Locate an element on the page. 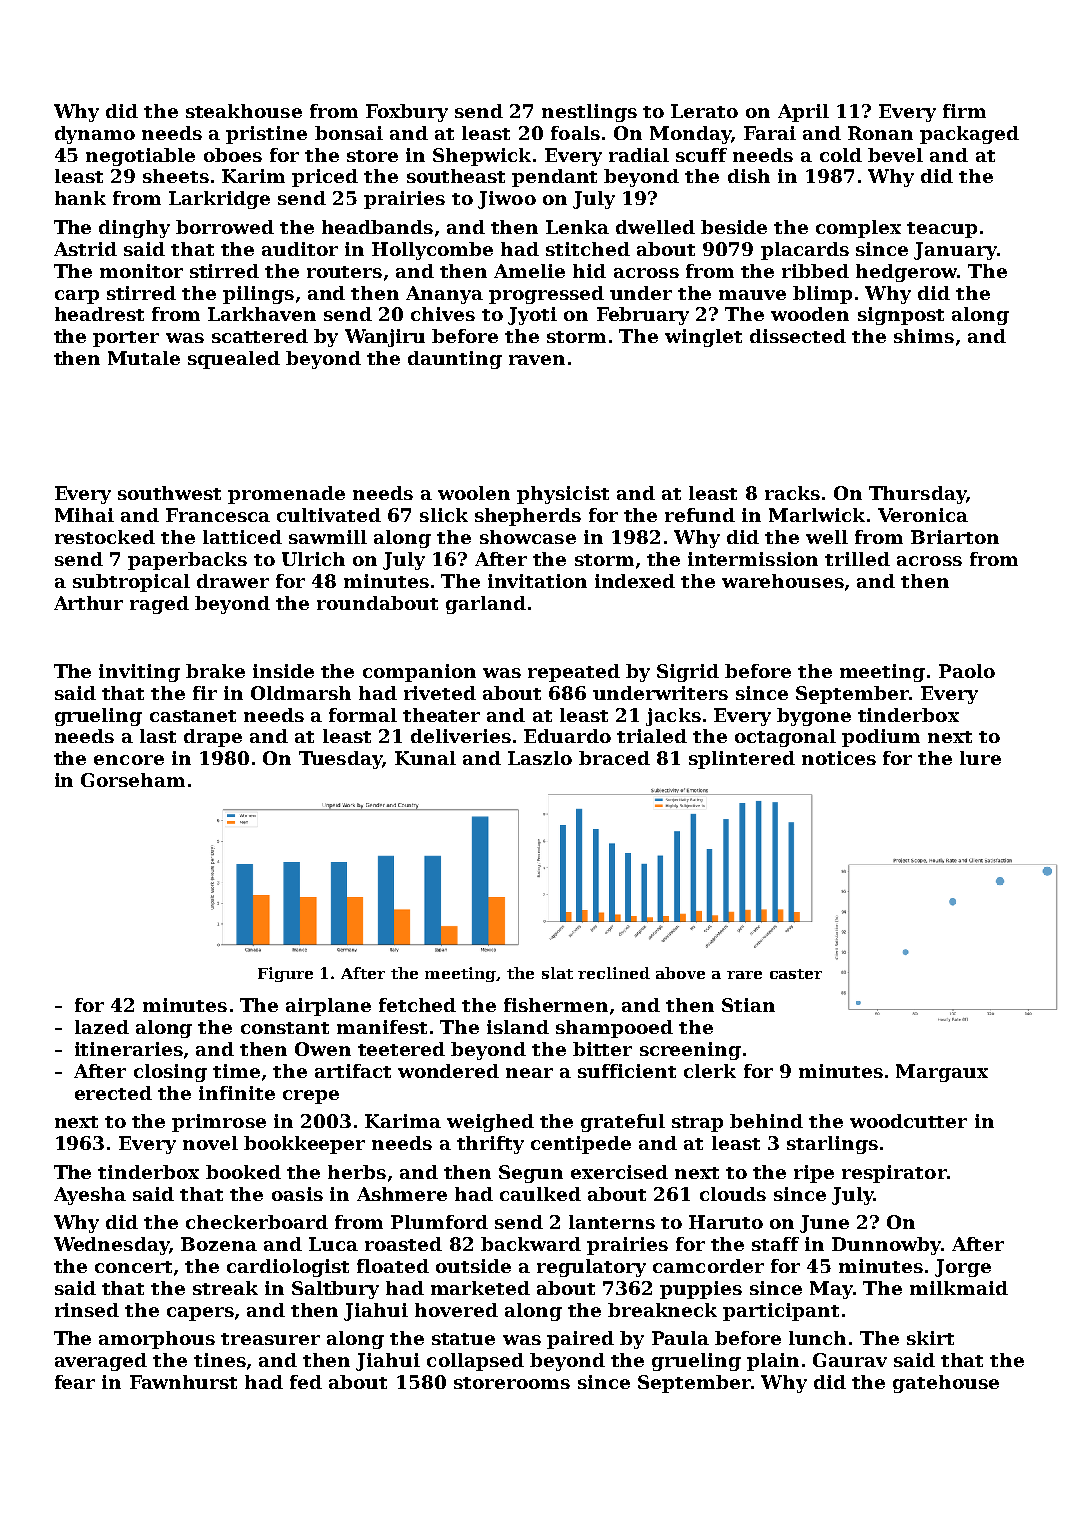 The image size is (1079, 1525). Figure is located at coordinates (285, 974).
